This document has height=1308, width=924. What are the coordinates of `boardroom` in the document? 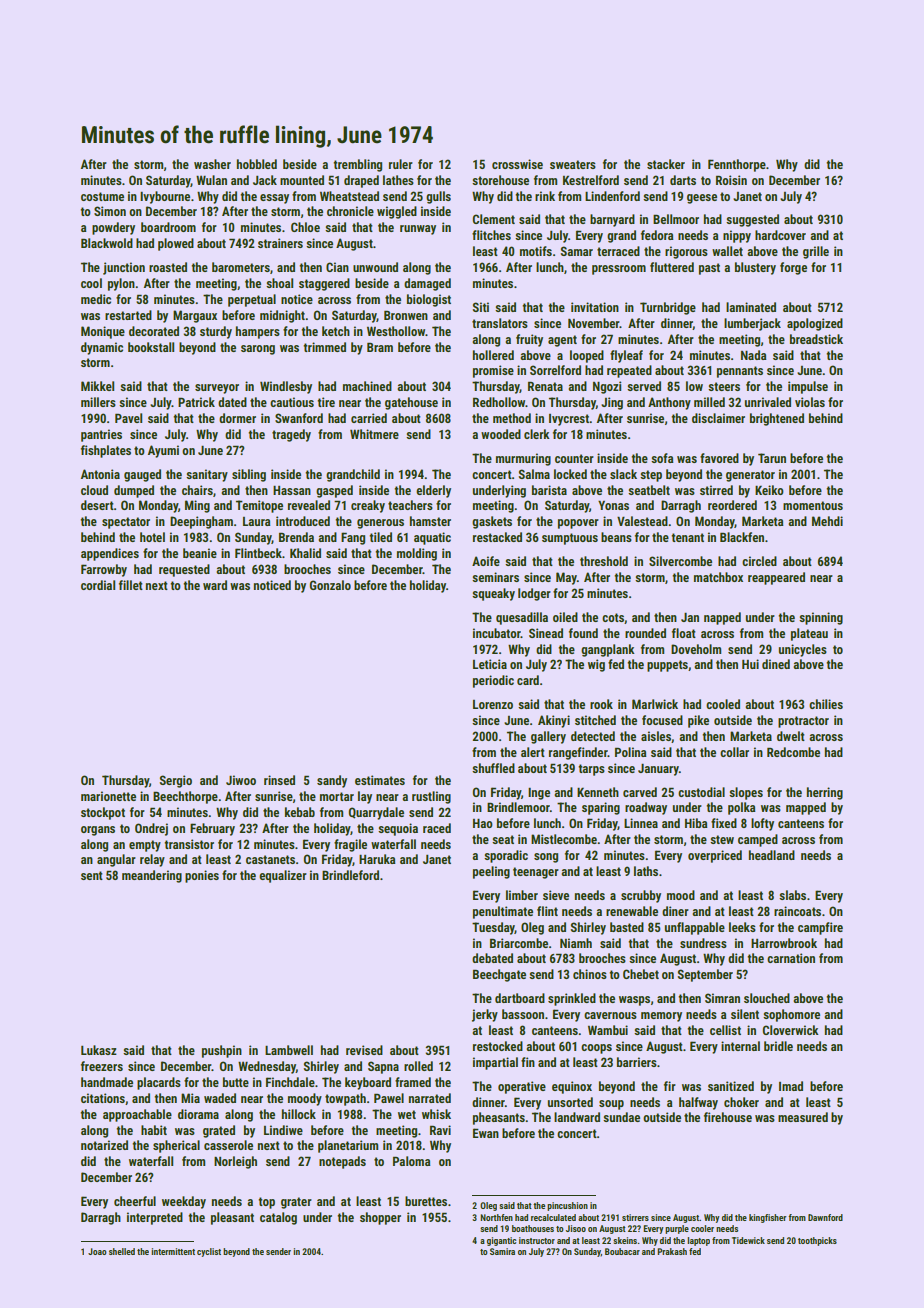 It's located at (168, 227).
